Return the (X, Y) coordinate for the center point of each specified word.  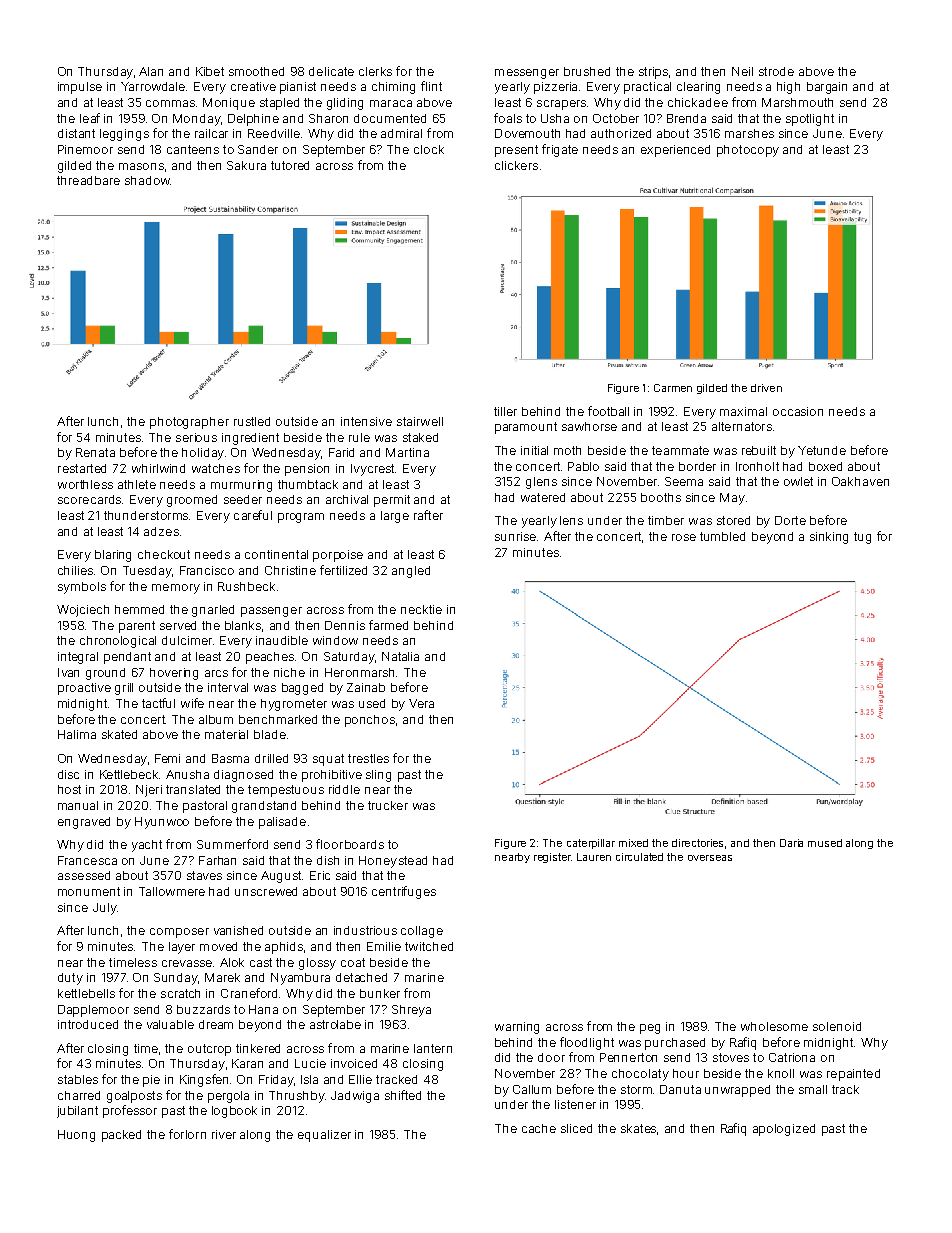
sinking (829, 538)
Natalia (400, 656)
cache (539, 1128)
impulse (80, 88)
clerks (375, 71)
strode (776, 71)
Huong (76, 1136)
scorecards (89, 499)
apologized (784, 1130)
